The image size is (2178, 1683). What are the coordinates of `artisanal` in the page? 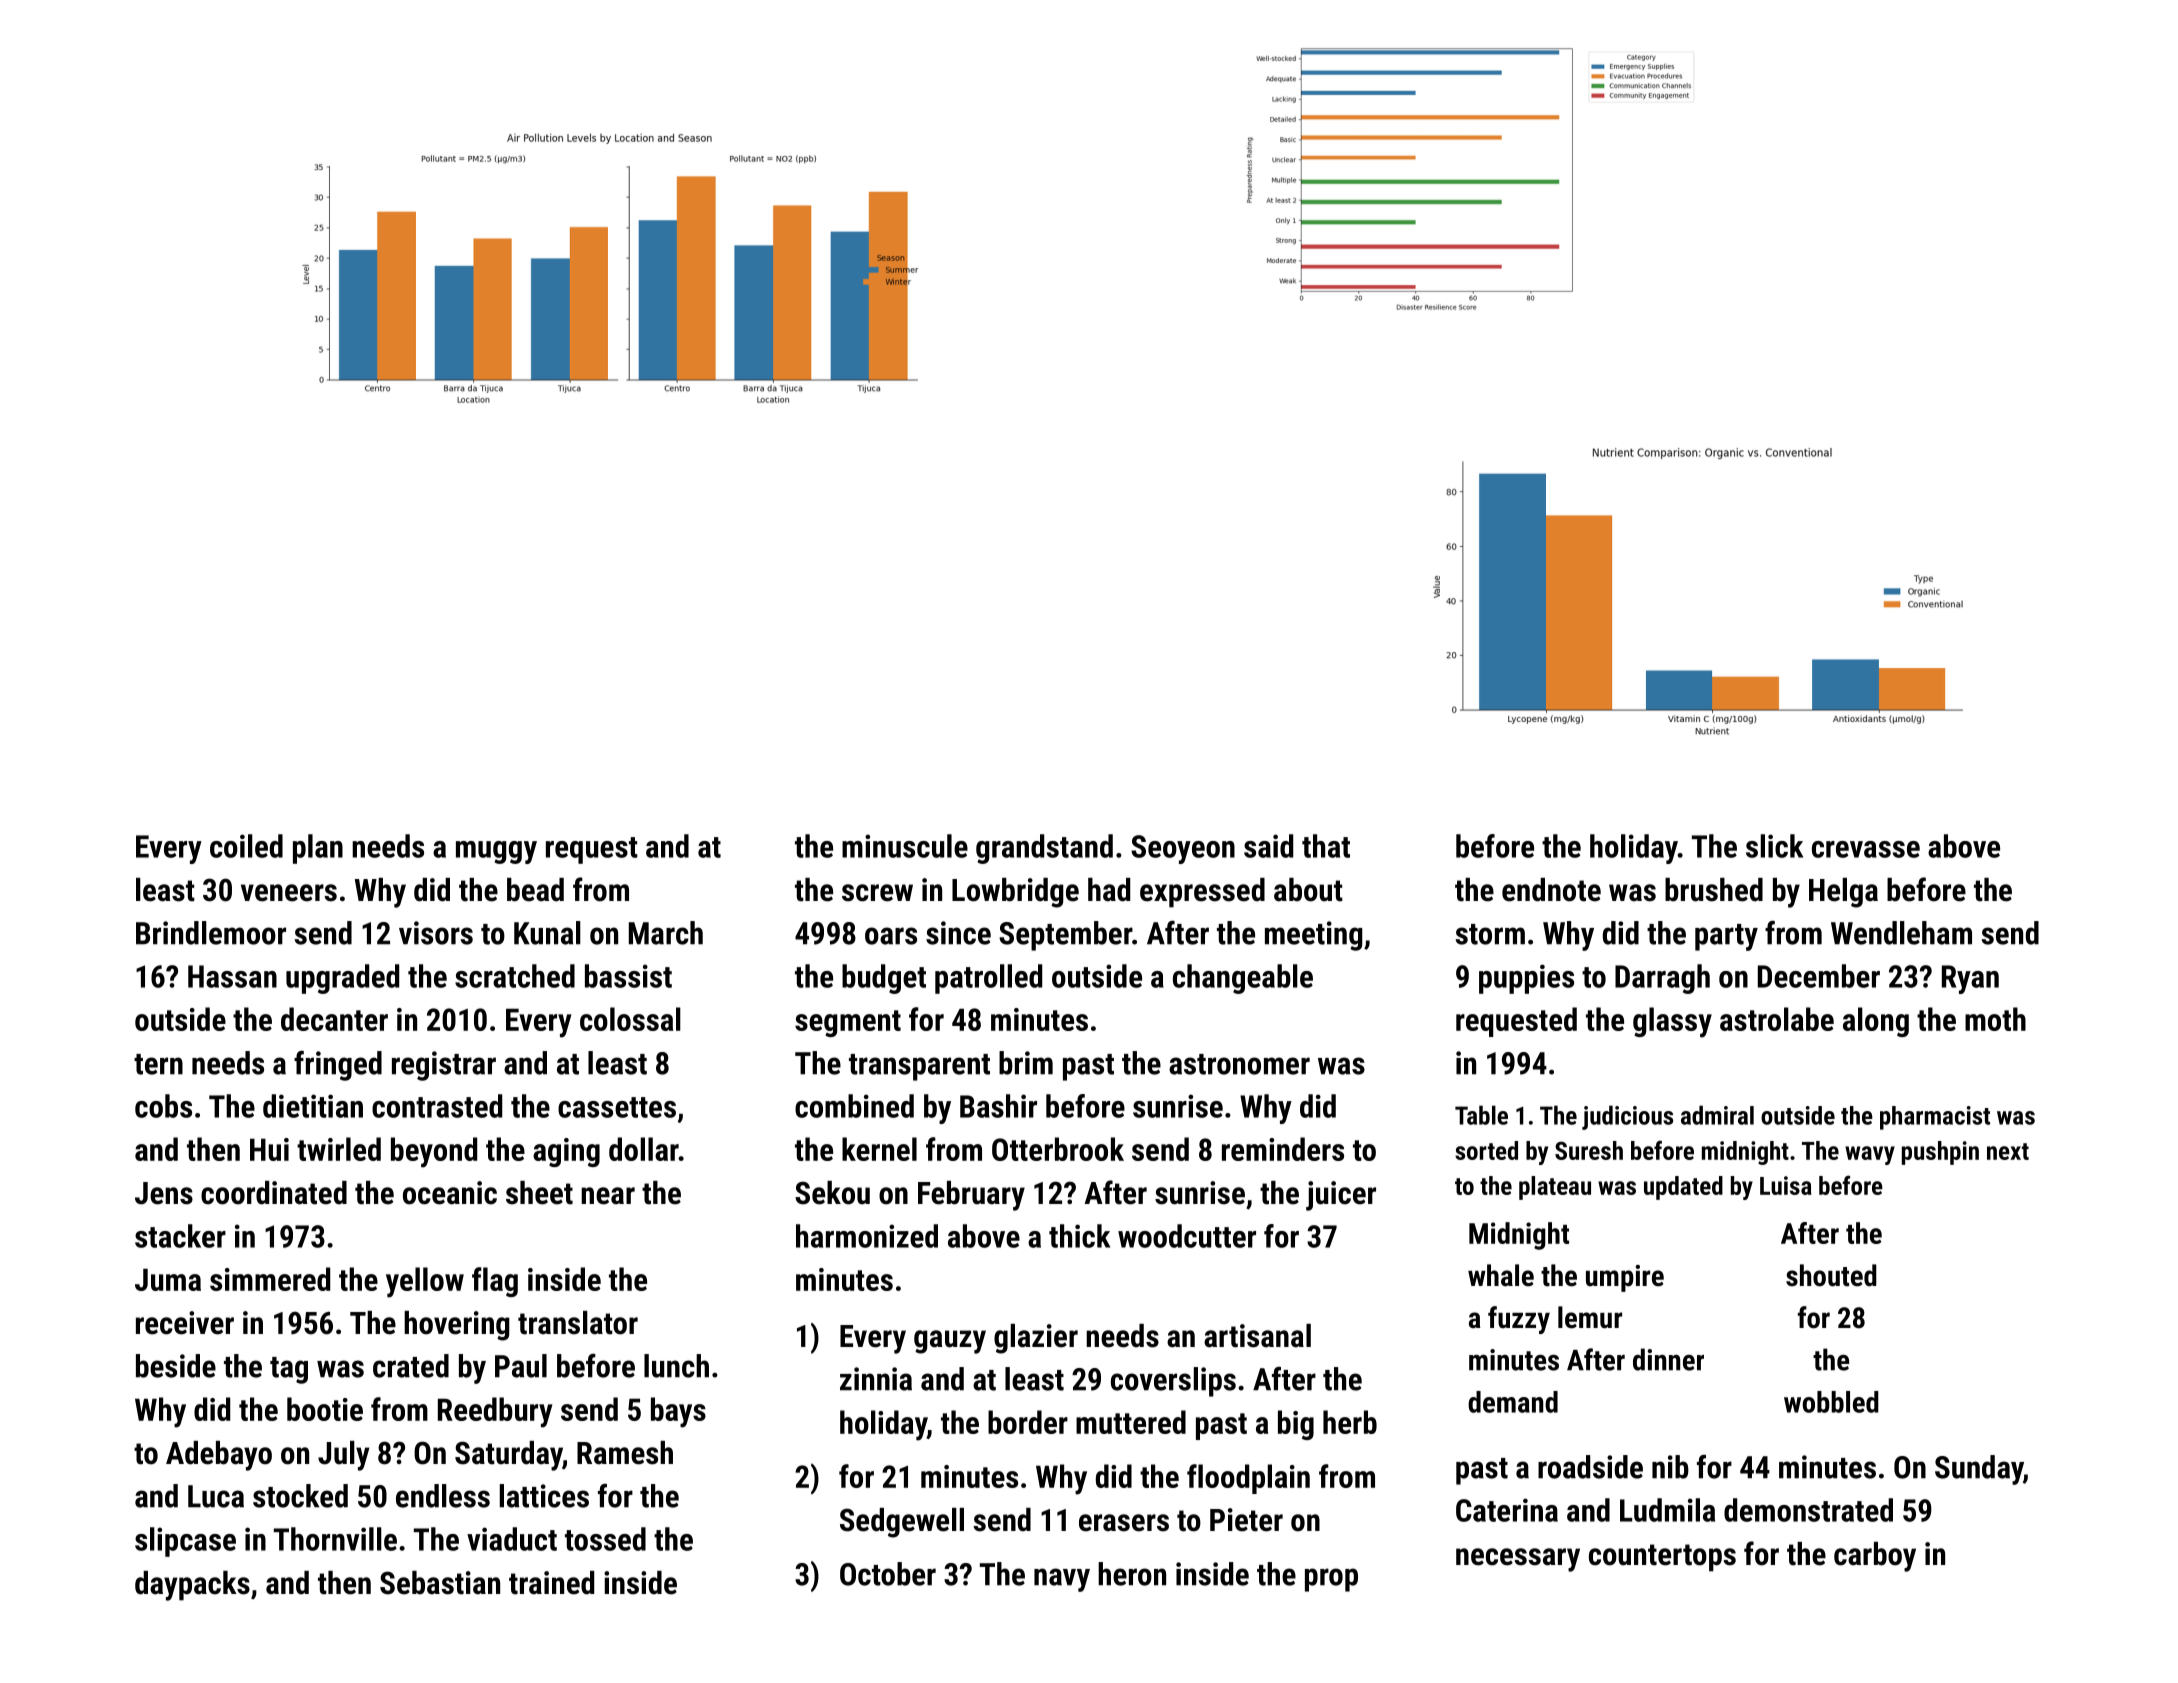 It's located at (1257, 1336).
